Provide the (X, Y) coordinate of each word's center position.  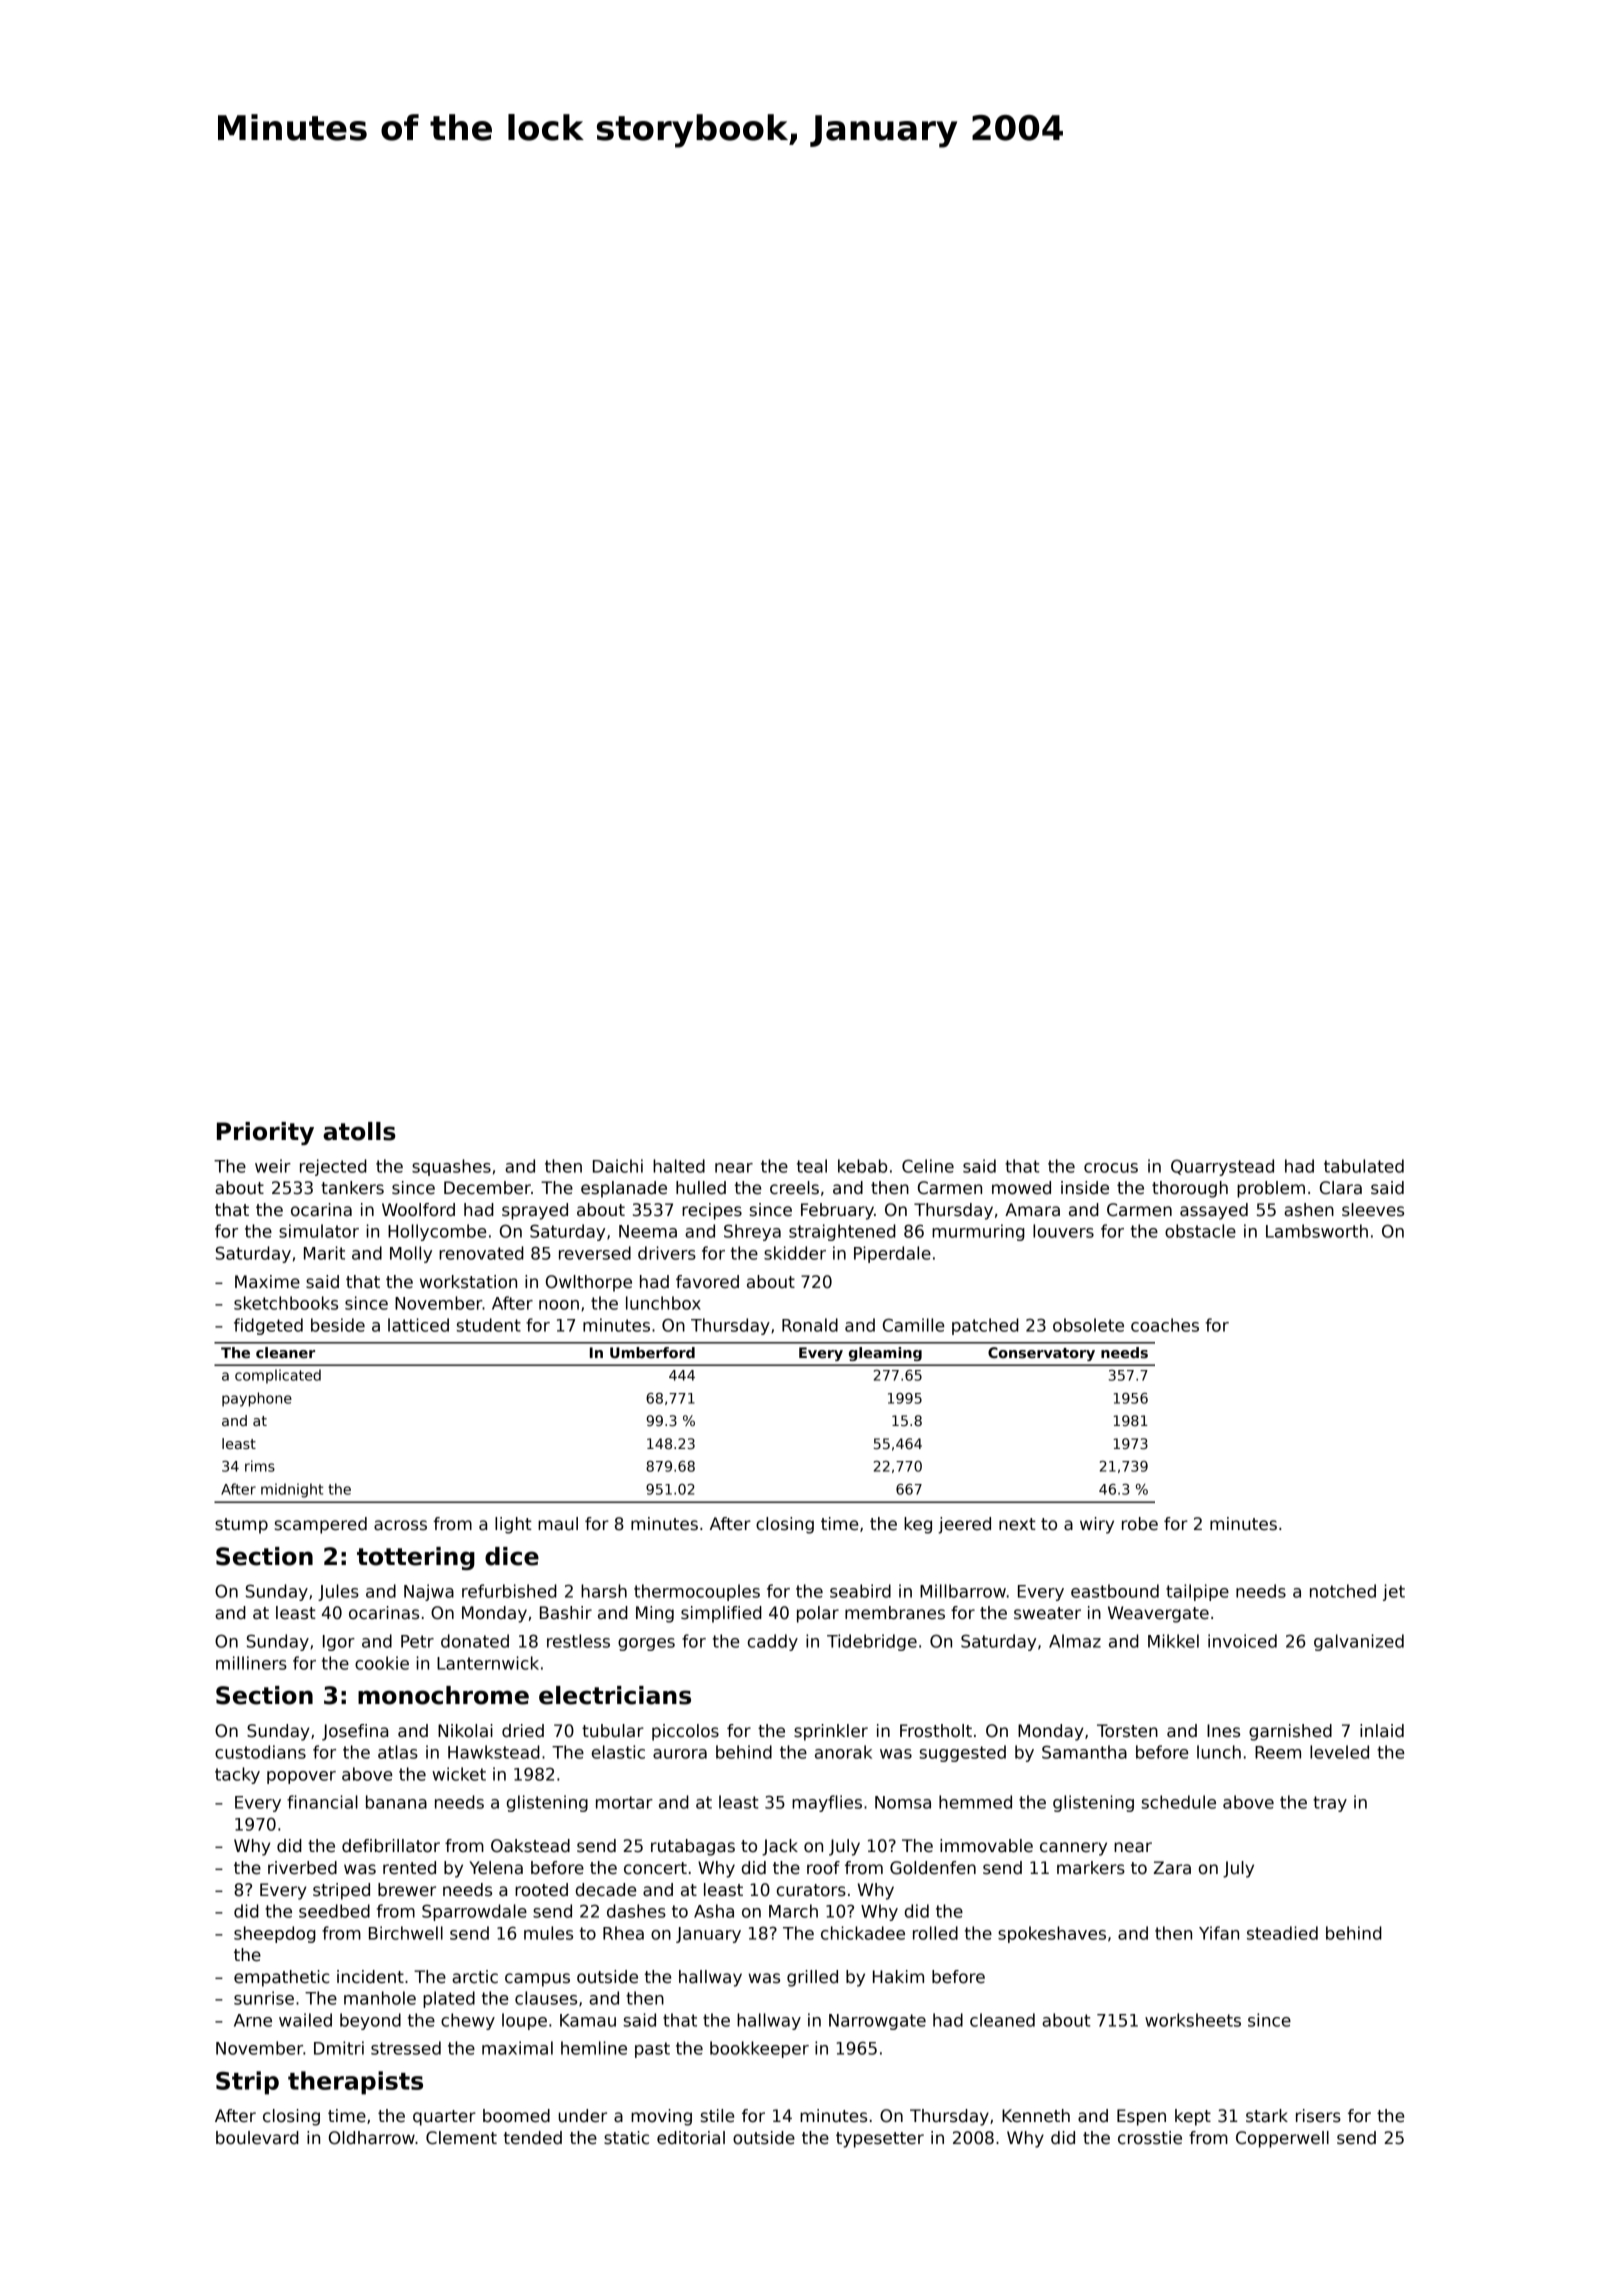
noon (559, 1305)
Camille (913, 1325)
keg (918, 1525)
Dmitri (339, 2048)
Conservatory (1041, 1354)
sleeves (1373, 1210)
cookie (382, 1663)
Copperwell (1282, 2139)
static (626, 2138)
